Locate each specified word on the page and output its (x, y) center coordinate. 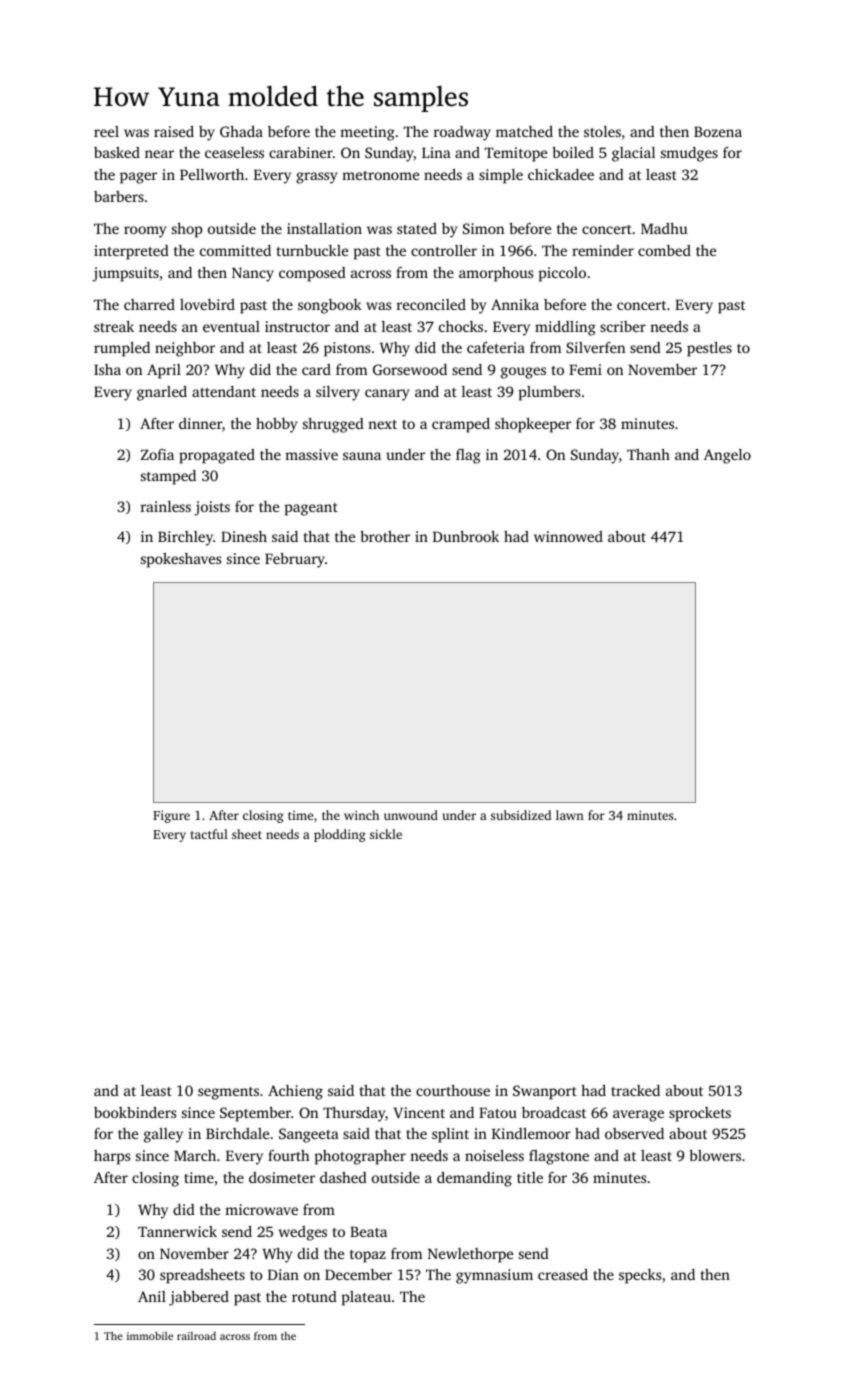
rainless (166, 506)
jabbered (199, 1298)
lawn (570, 815)
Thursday (354, 1114)
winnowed (568, 536)
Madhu (664, 228)
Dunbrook (466, 536)
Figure (171, 816)
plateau (366, 1298)
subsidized (521, 815)
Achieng (295, 1092)
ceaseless (234, 152)
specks (640, 1276)
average (638, 1116)
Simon (483, 228)
